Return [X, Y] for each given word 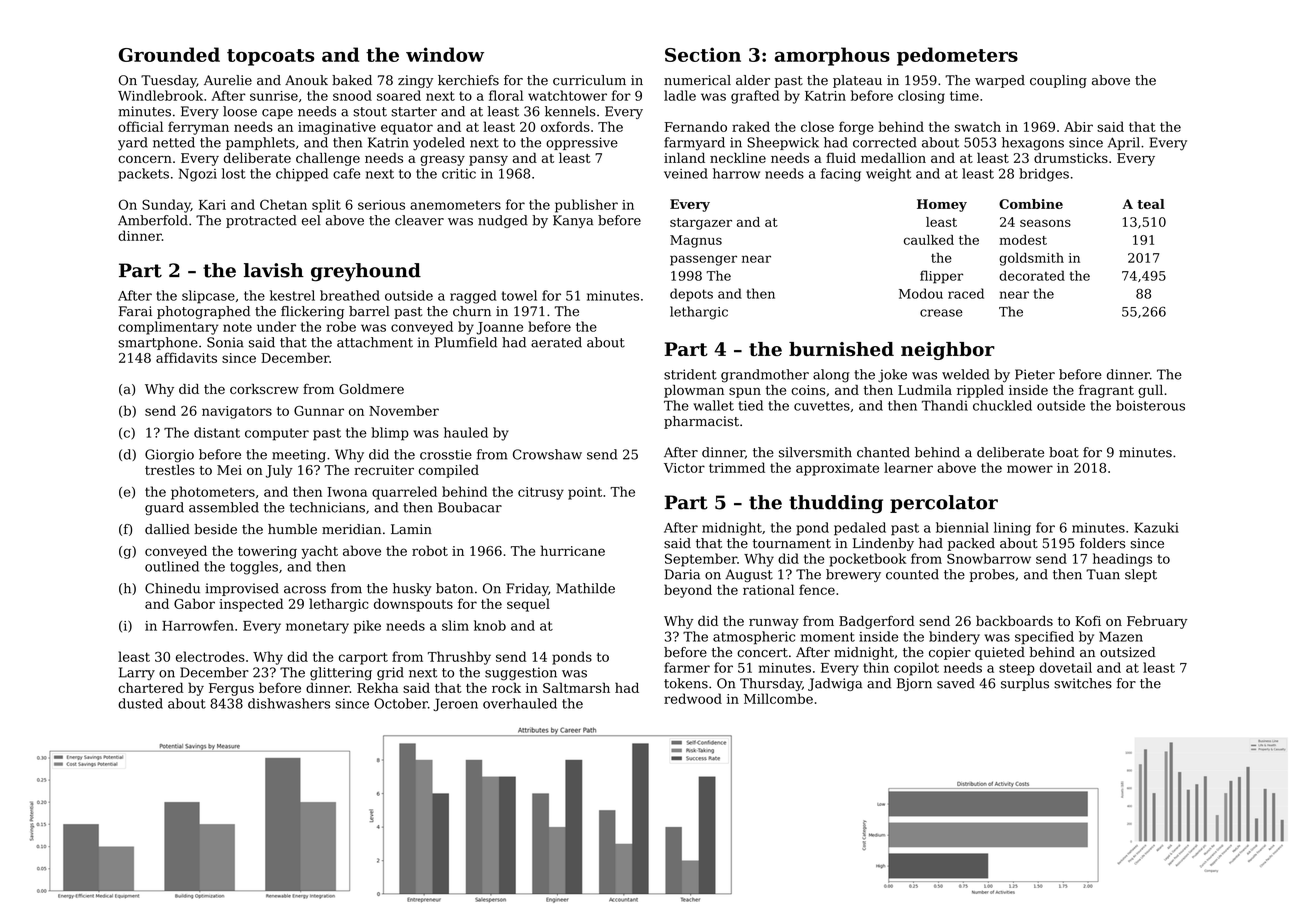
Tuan [1103, 574]
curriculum [589, 80]
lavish [274, 270]
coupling [1058, 81]
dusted [140, 703]
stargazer [701, 224]
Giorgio [169, 456]
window [445, 54]
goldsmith [1031, 259]
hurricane [573, 550]
